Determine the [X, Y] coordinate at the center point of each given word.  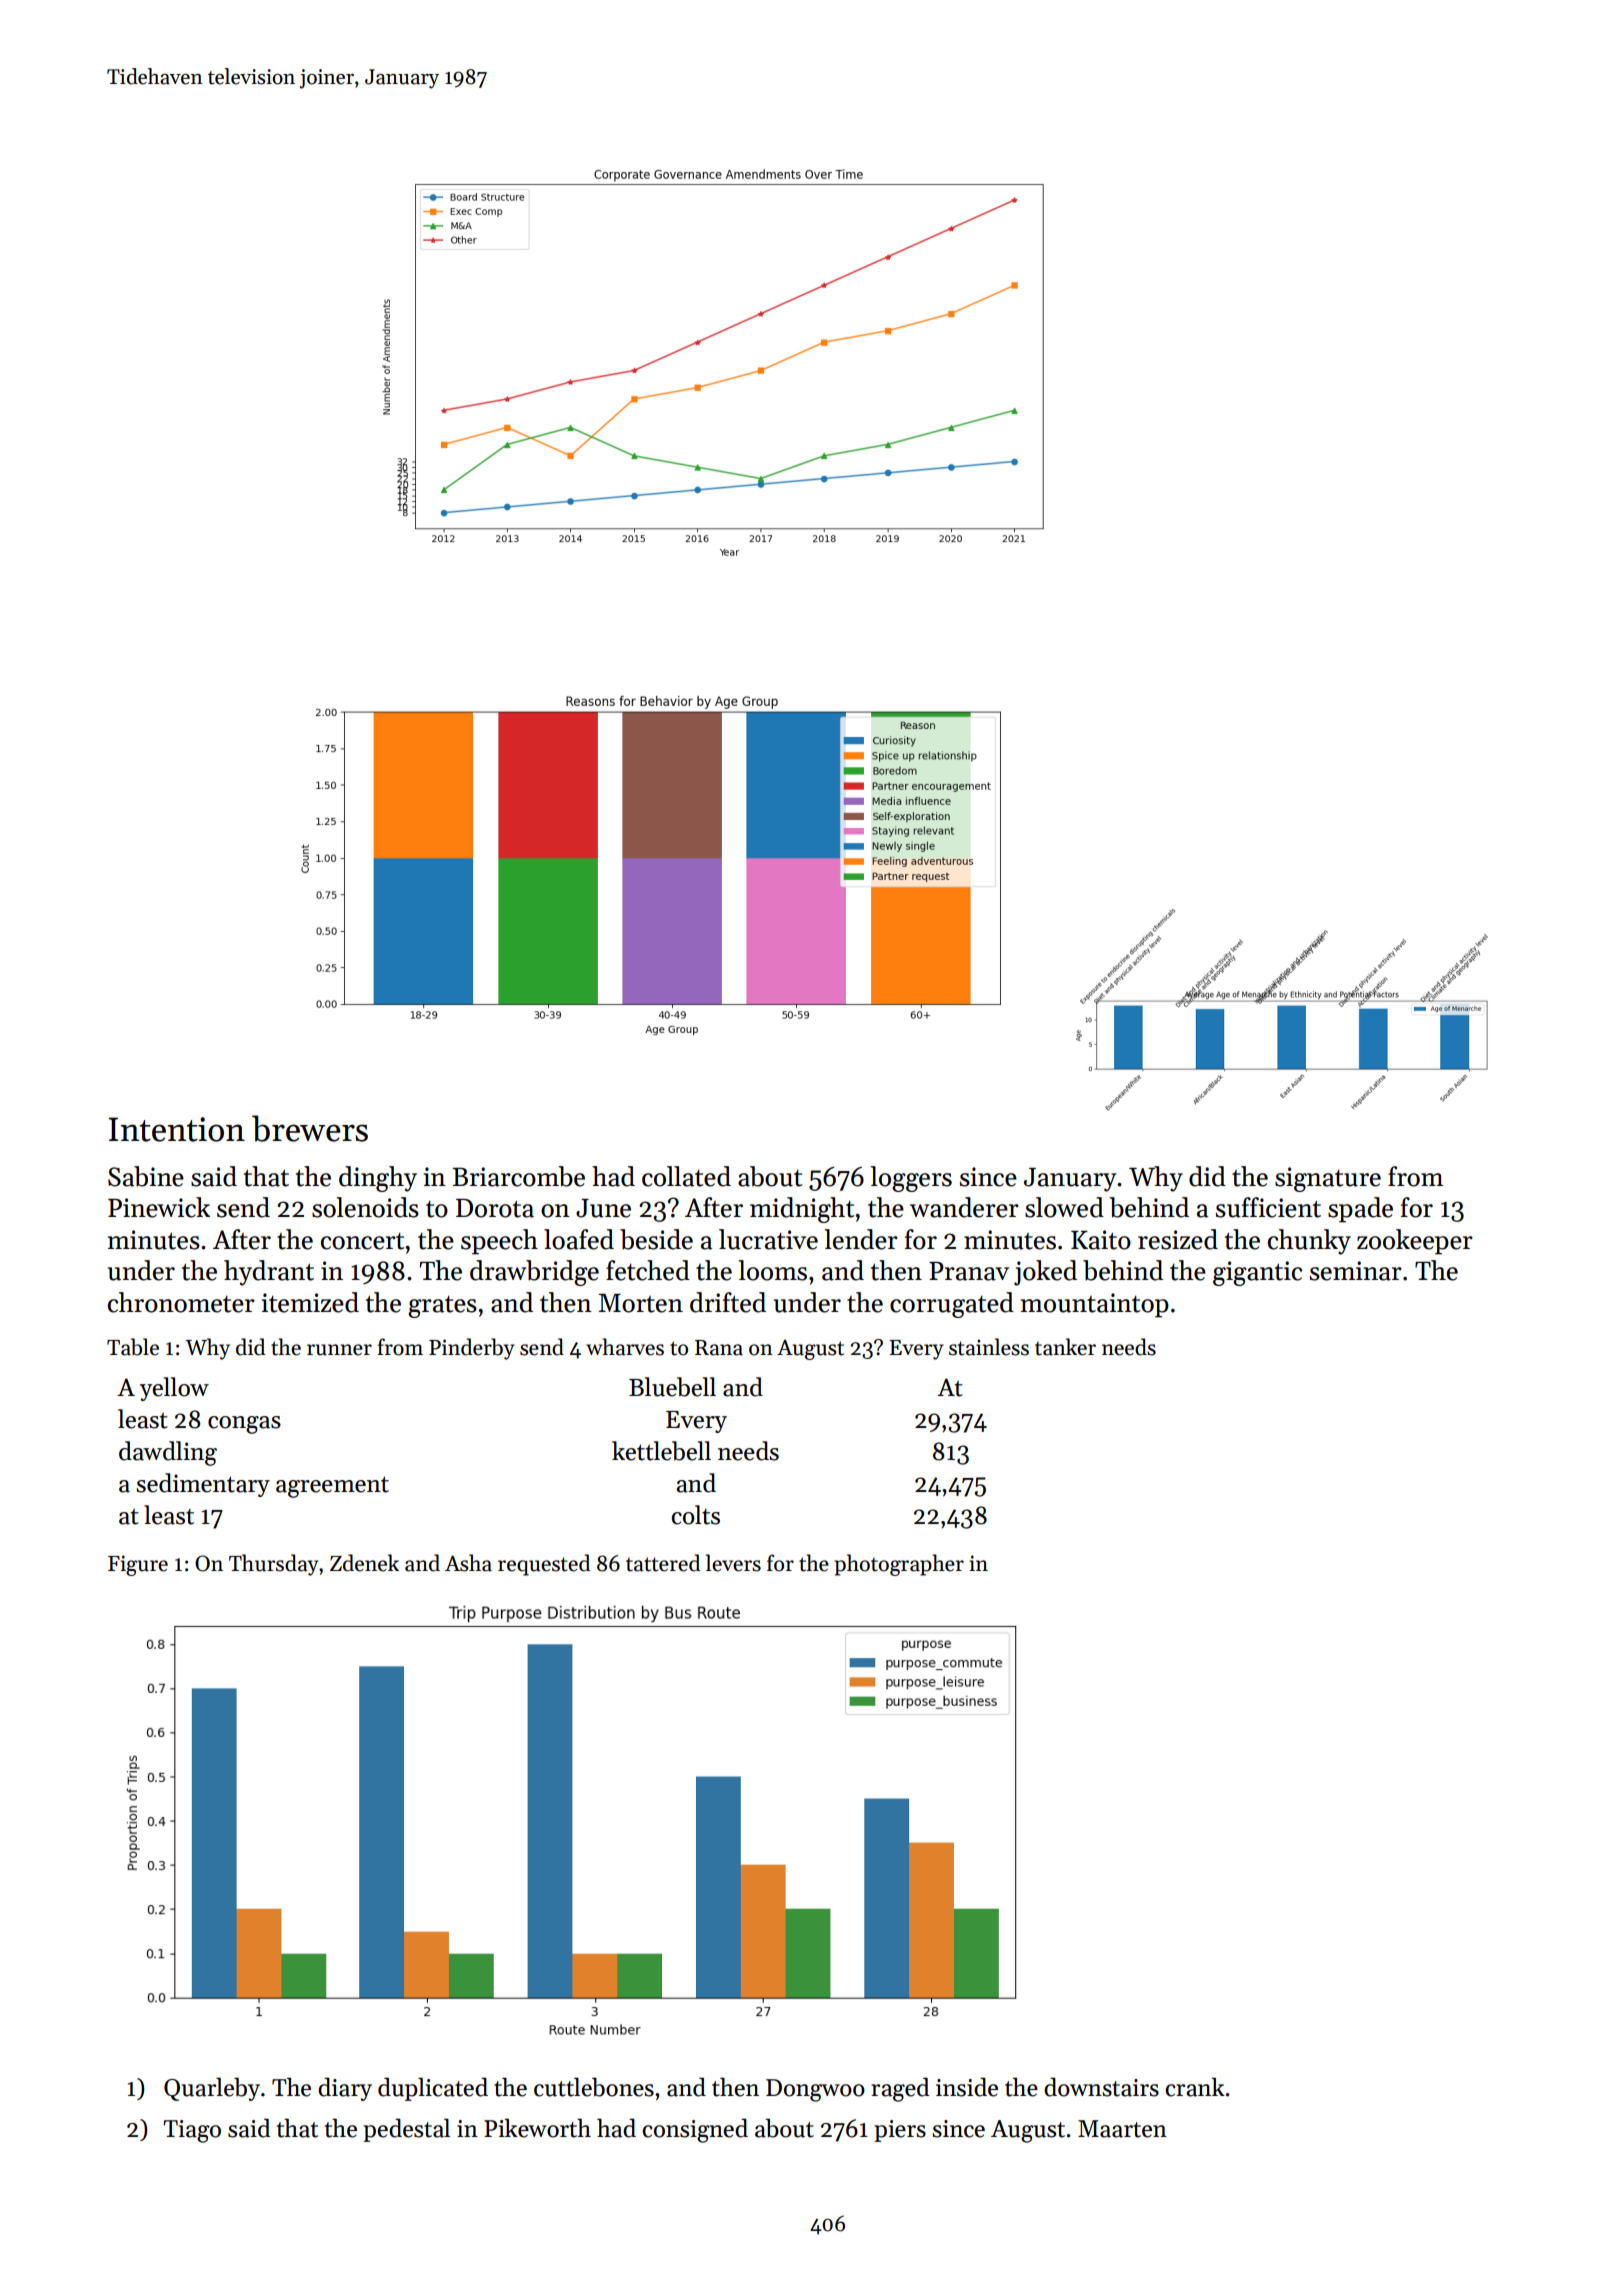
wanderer [964, 1207]
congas [244, 1425]
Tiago [192, 2131]
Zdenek [364, 1563]
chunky [1309, 1242]
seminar [1356, 1271]
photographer [899, 1565]
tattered [663, 1563]
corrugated [952, 1305]
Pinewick [159, 1207]
